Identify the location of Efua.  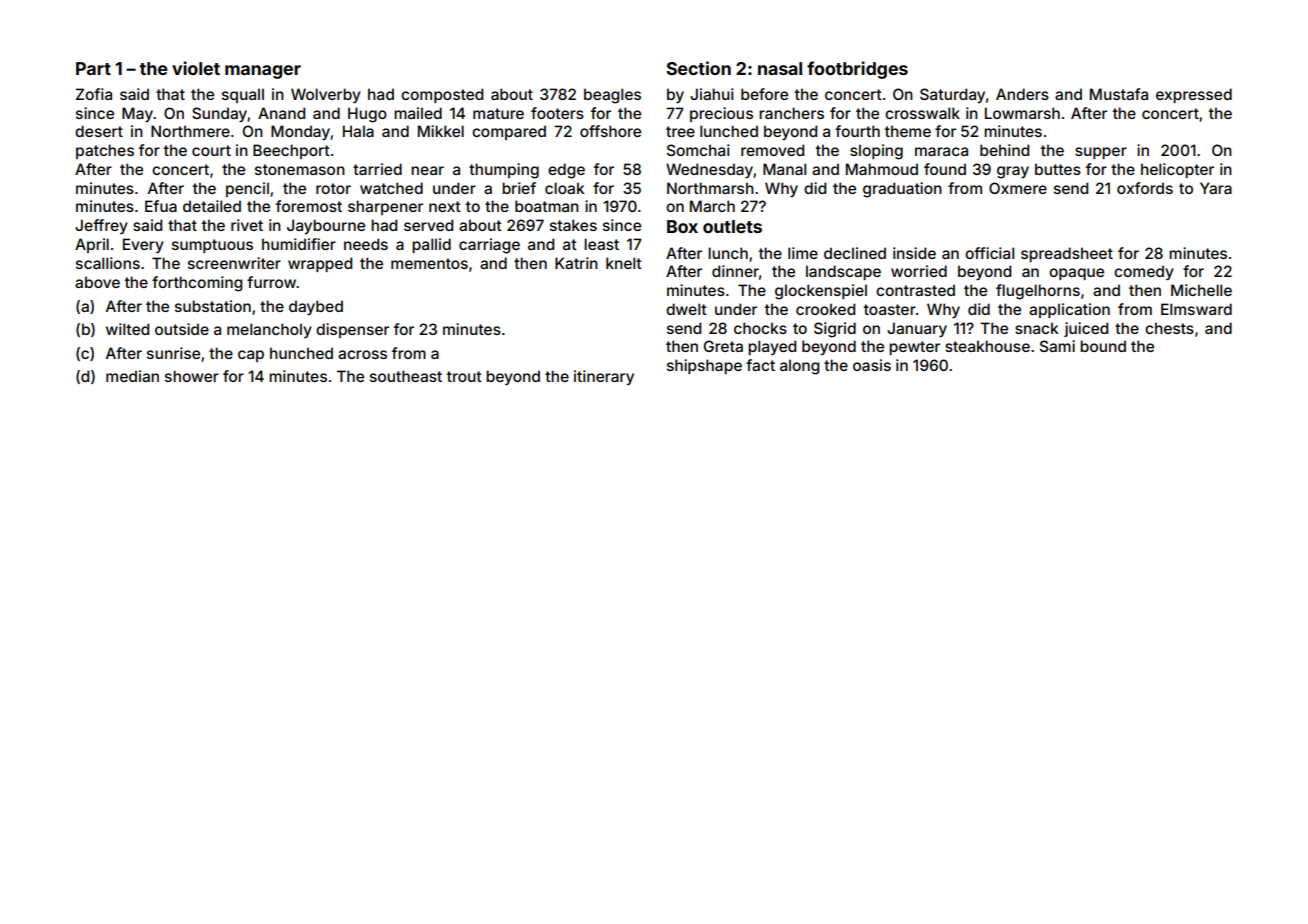
(161, 206).
